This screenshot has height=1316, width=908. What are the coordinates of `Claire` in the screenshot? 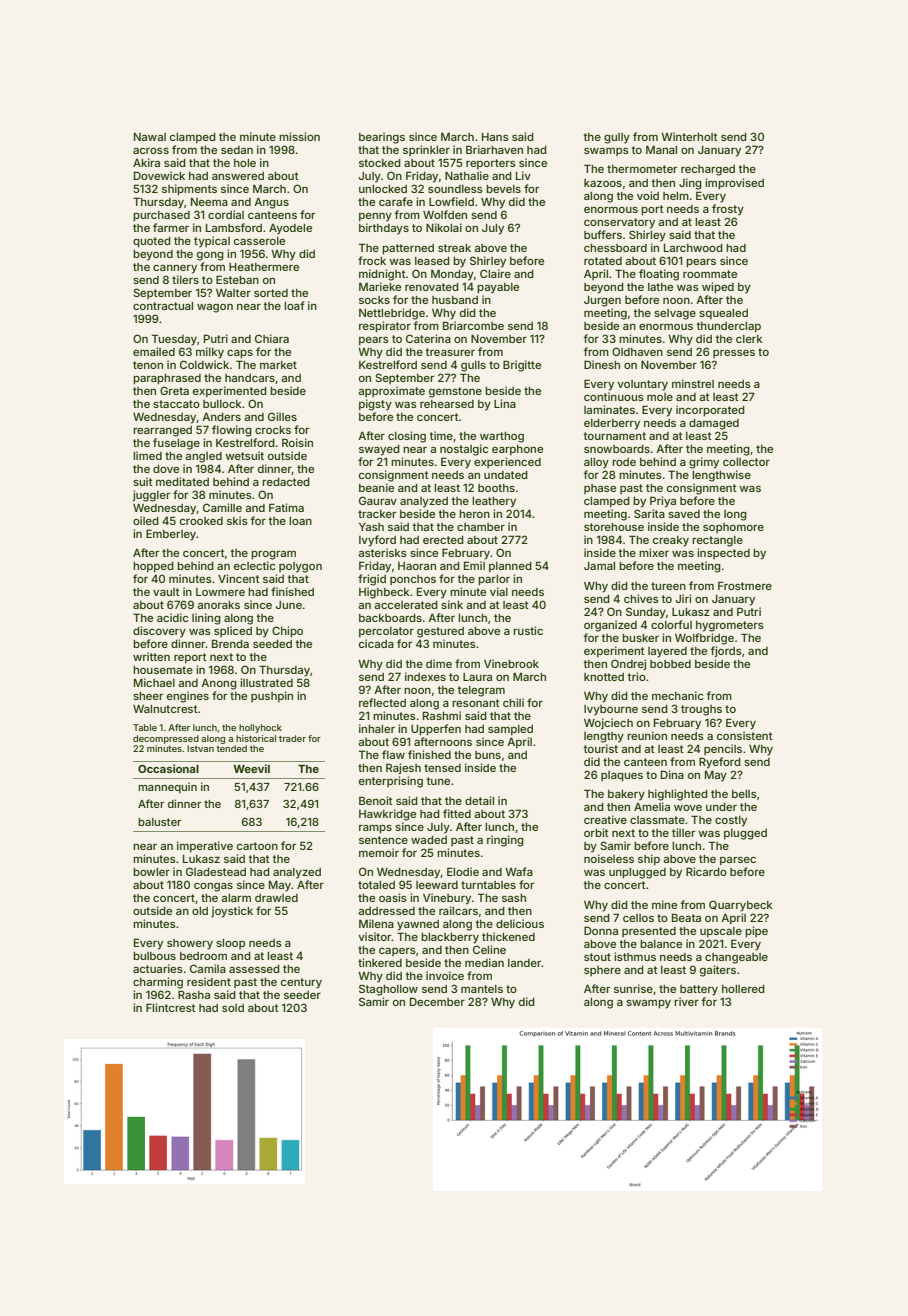 It's located at (495, 273).
